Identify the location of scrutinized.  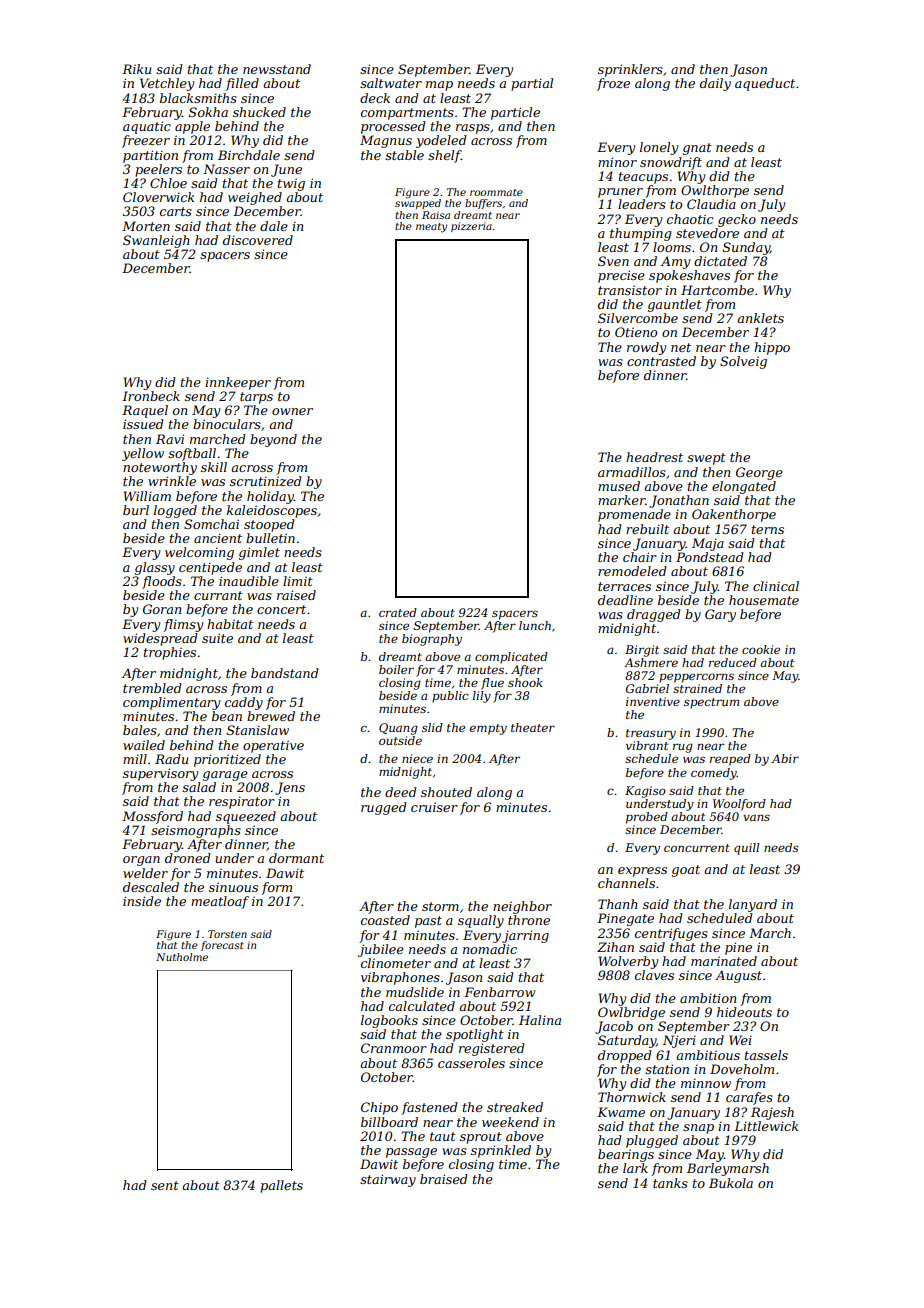
(266, 481).
